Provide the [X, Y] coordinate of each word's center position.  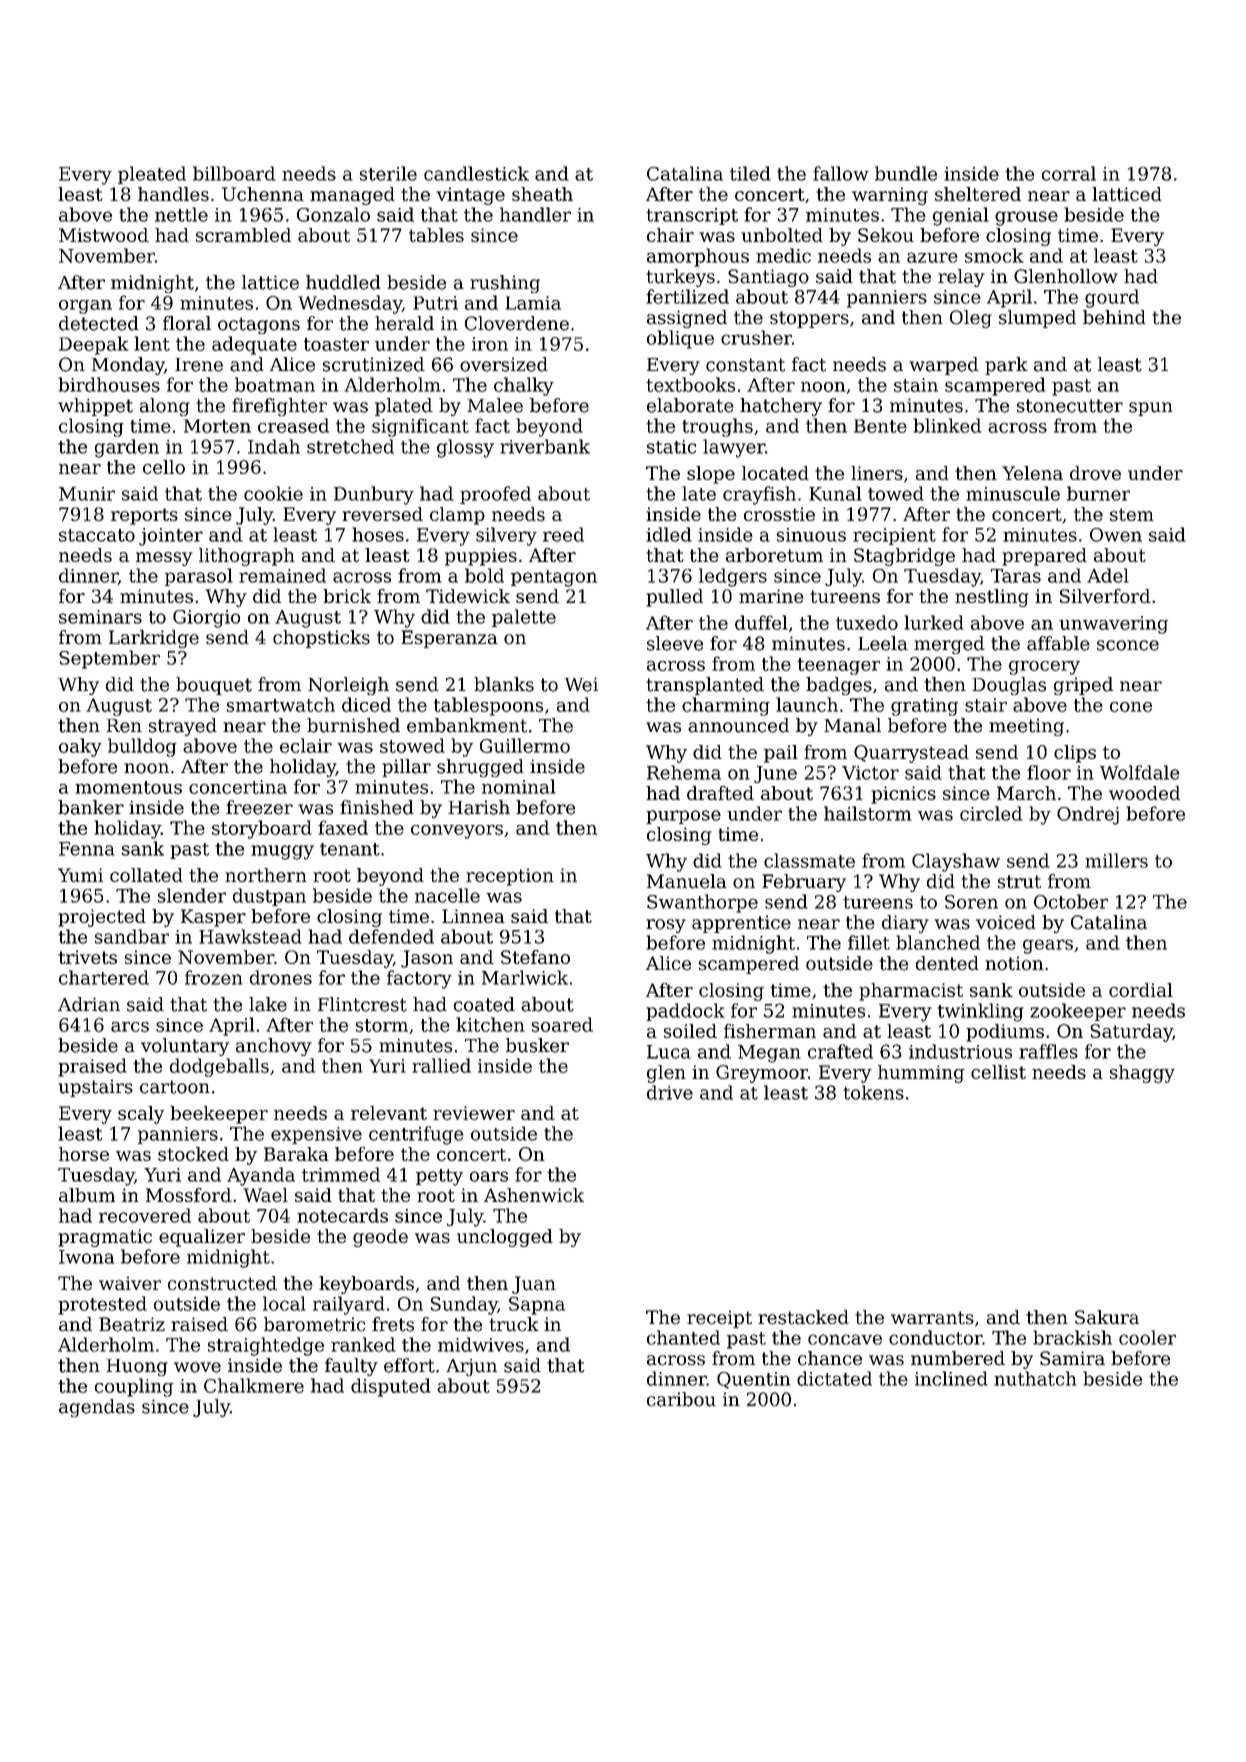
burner [1098, 493]
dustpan [269, 897]
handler [535, 214]
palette [524, 618]
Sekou [886, 235]
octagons [259, 325]
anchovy [274, 1047]
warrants [932, 1318]
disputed [391, 1387]
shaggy [1142, 1074]
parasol [199, 577]
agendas [97, 1408]
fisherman [770, 1031]
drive [670, 1092]
